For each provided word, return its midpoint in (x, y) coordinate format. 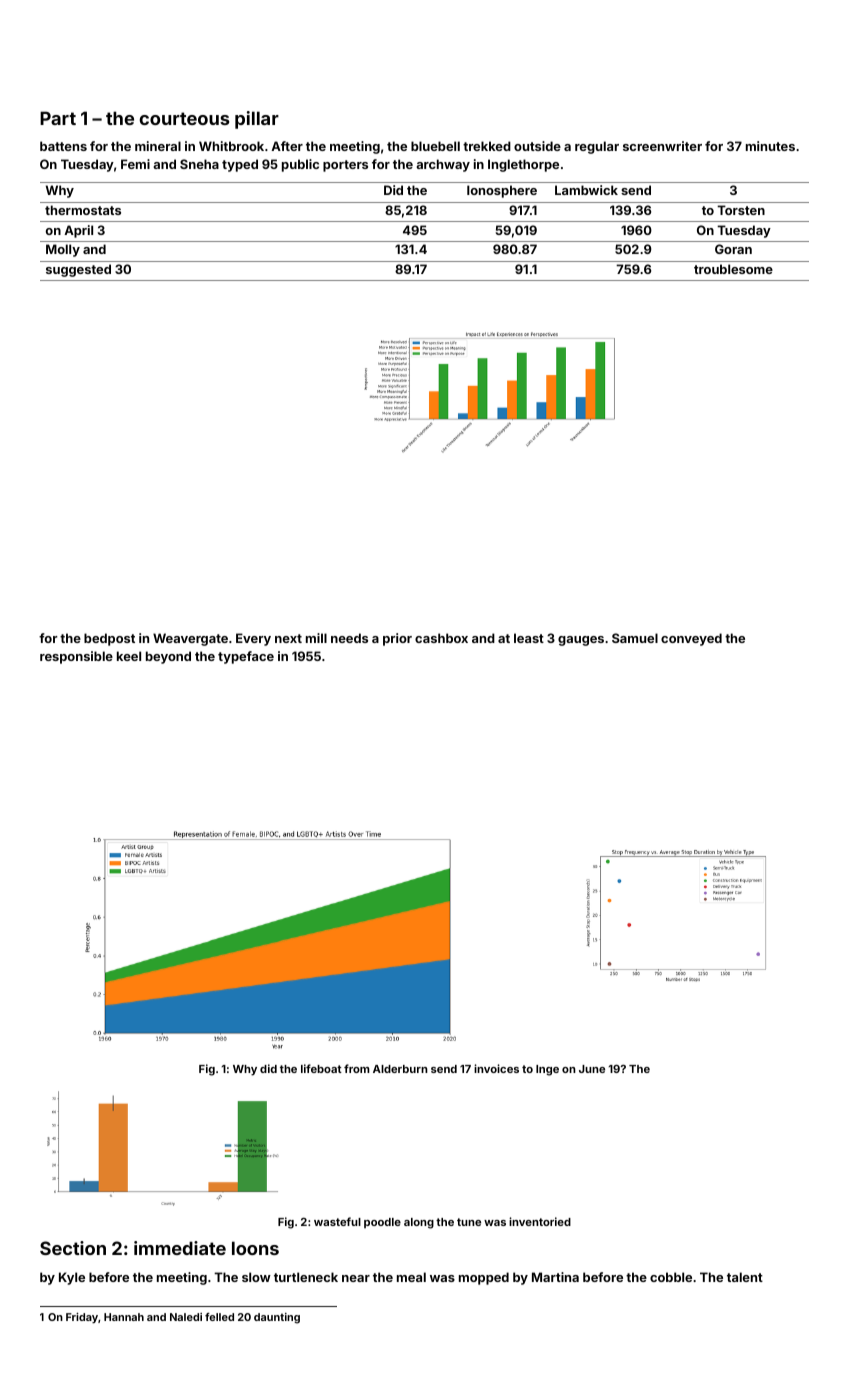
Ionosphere (502, 191)
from (356, 1068)
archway (443, 165)
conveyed (691, 639)
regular (597, 147)
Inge (547, 1070)
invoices (496, 1068)
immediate (180, 1248)
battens (63, 146)
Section (73, 1248)
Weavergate (190, 639)
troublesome (733, 269)
